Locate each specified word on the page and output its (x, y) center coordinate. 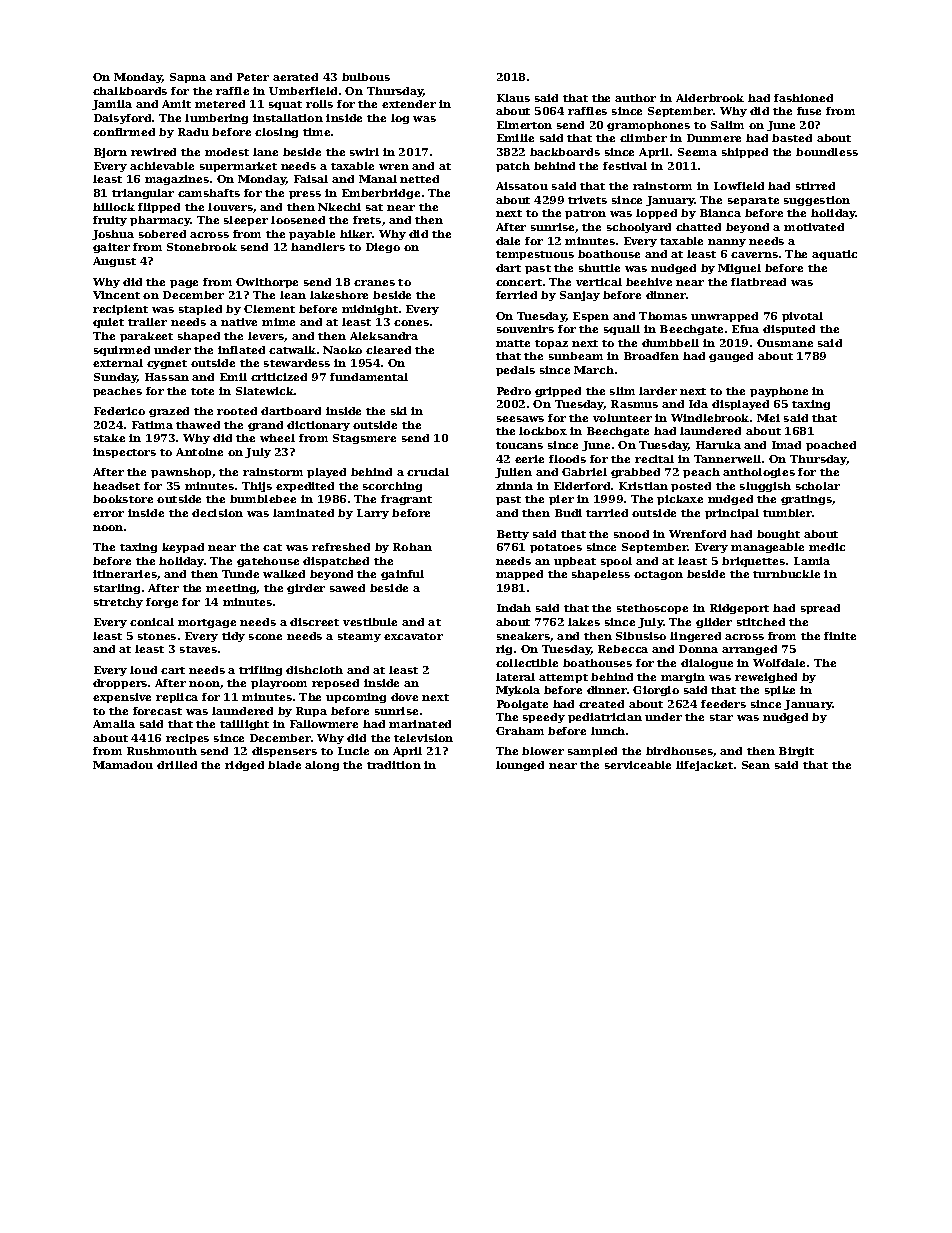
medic (827, 547)
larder (658, 391)
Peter (253, 77)
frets (367, 220)
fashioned (803, 98)
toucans (519, 445)
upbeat (575, 562)
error (108, 514)
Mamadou (123, 765)
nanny (727, 243)
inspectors (124, 453)
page (184, 284)
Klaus (513, 98)
